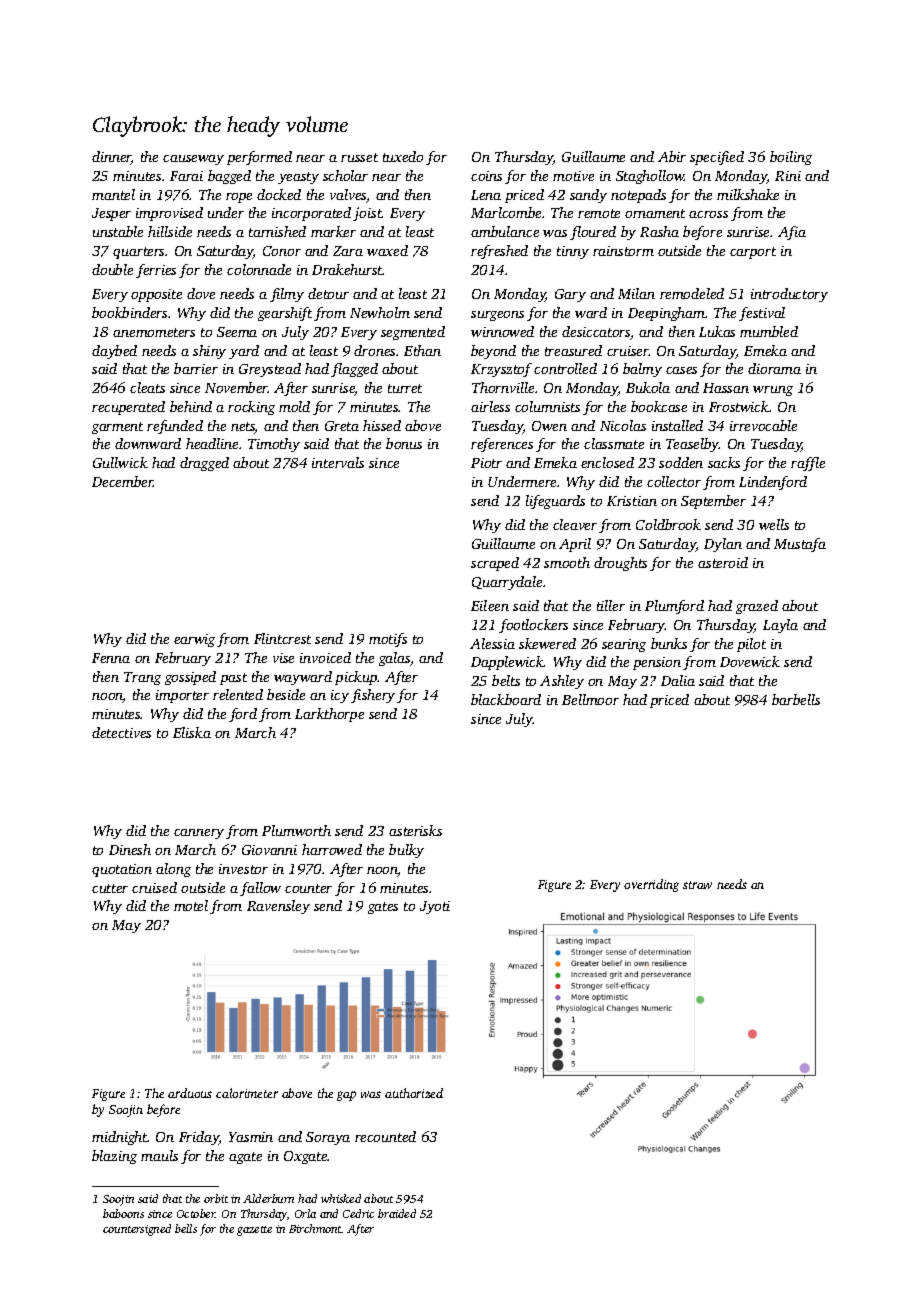 Image resolution: width=924 pixels, height=1308 pixels. I want to click on mumbled, so click(769, 331).
